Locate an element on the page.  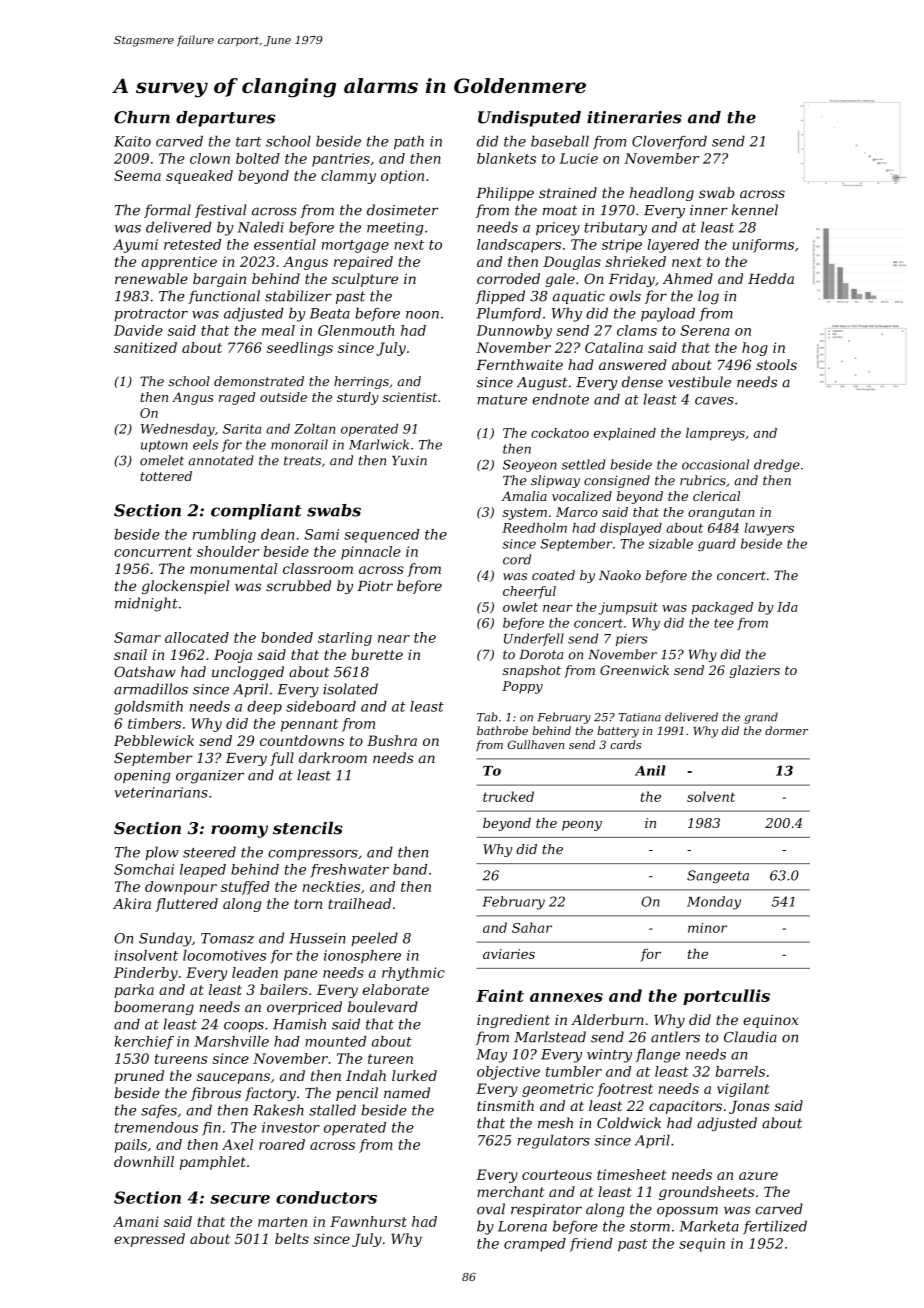
functional is located at coordinates (224, 297).
